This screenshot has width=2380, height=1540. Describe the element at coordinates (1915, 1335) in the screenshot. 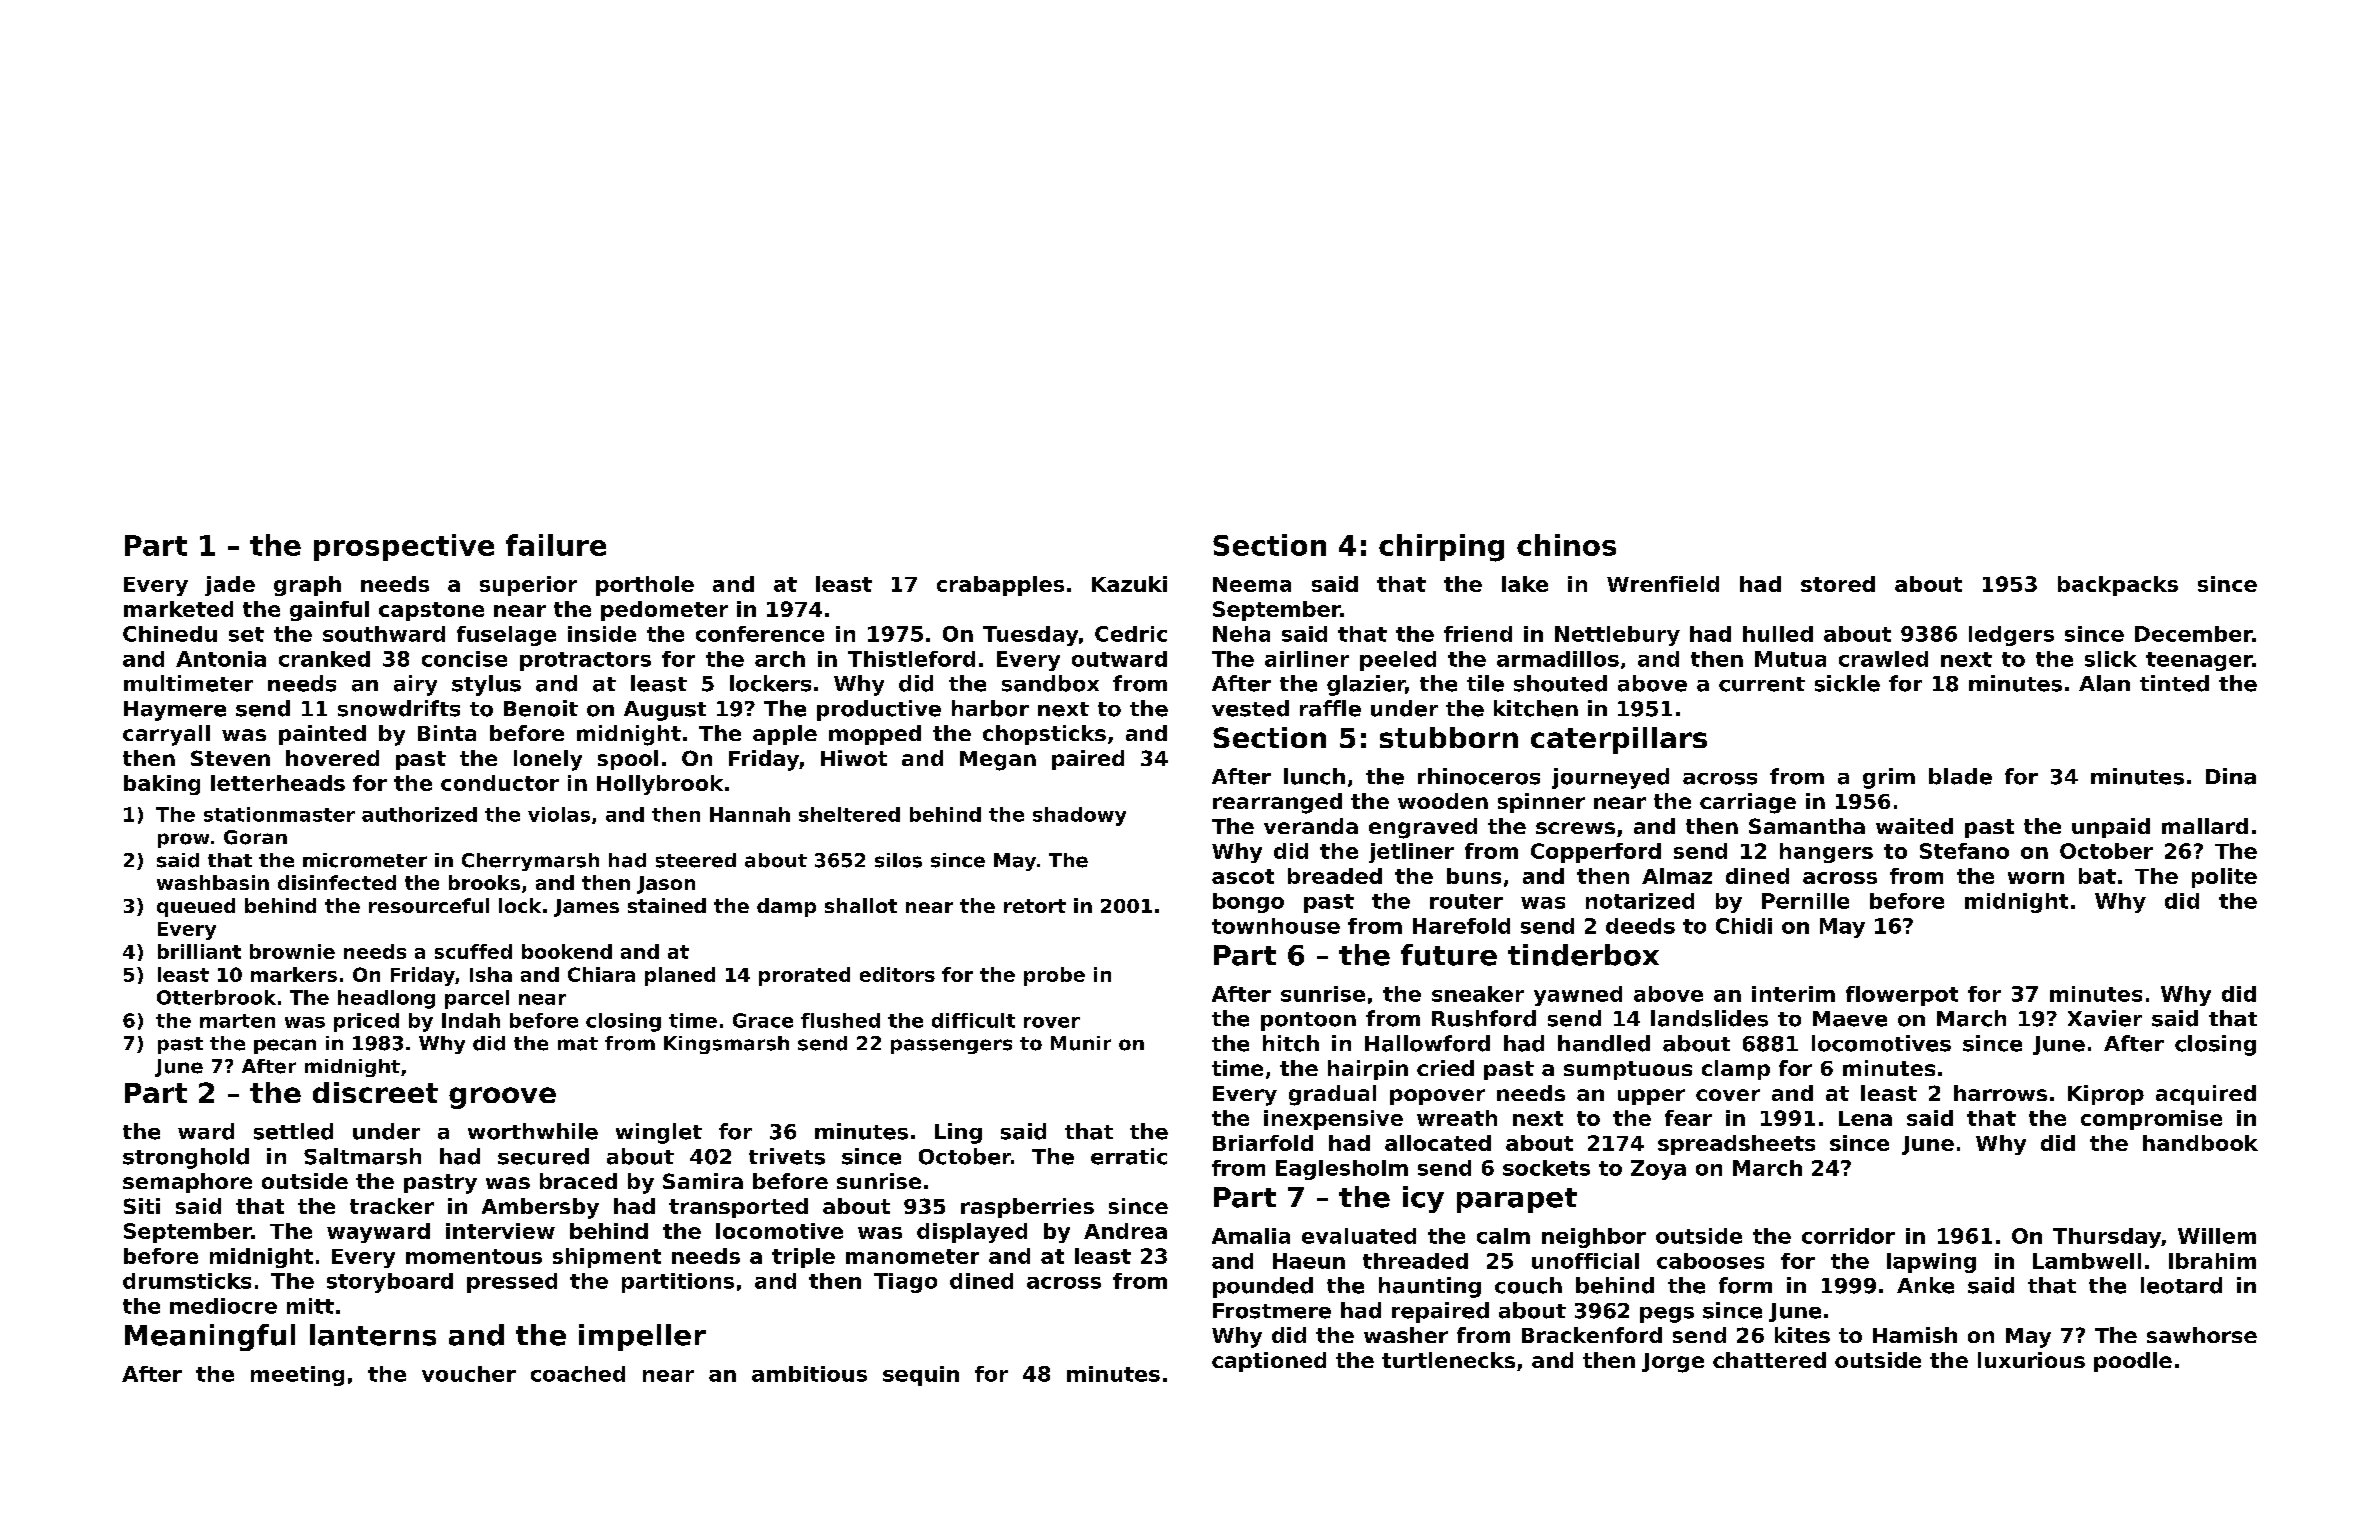

I see `Hamish` at that location.
